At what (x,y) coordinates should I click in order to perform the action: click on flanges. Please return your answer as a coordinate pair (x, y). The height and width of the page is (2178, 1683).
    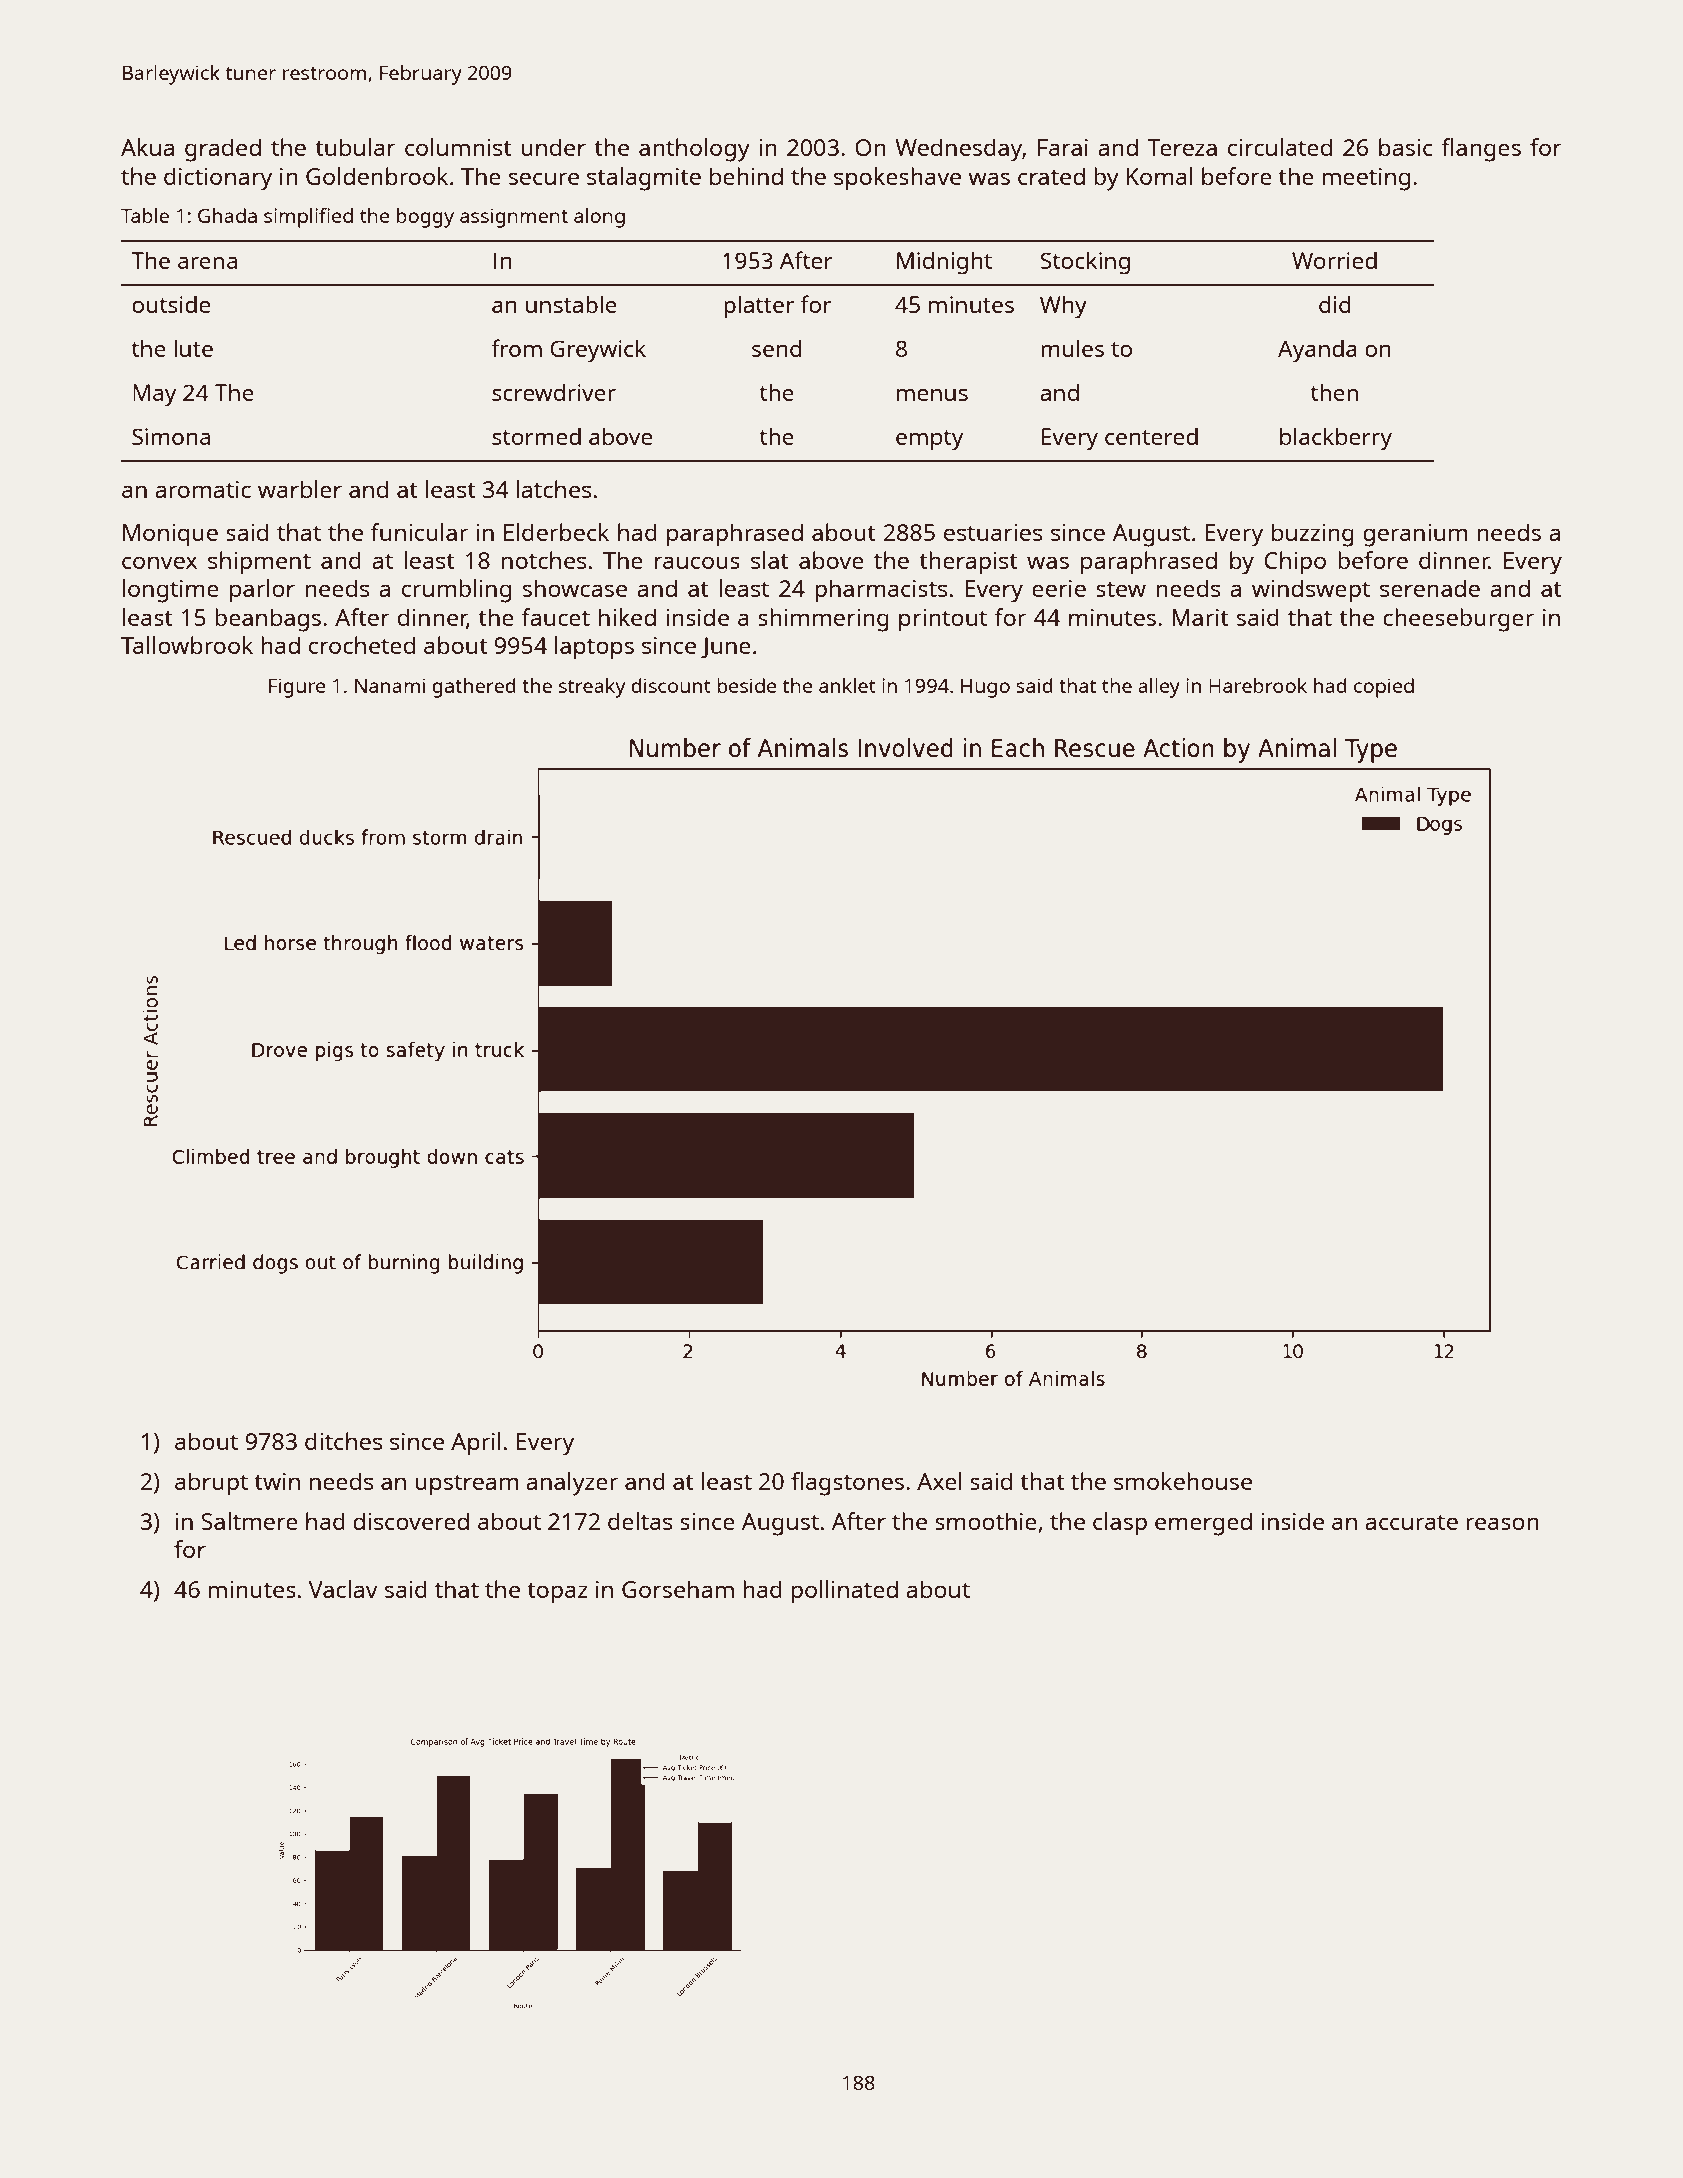
    Looking at the image, I should click on (1481, 150).
